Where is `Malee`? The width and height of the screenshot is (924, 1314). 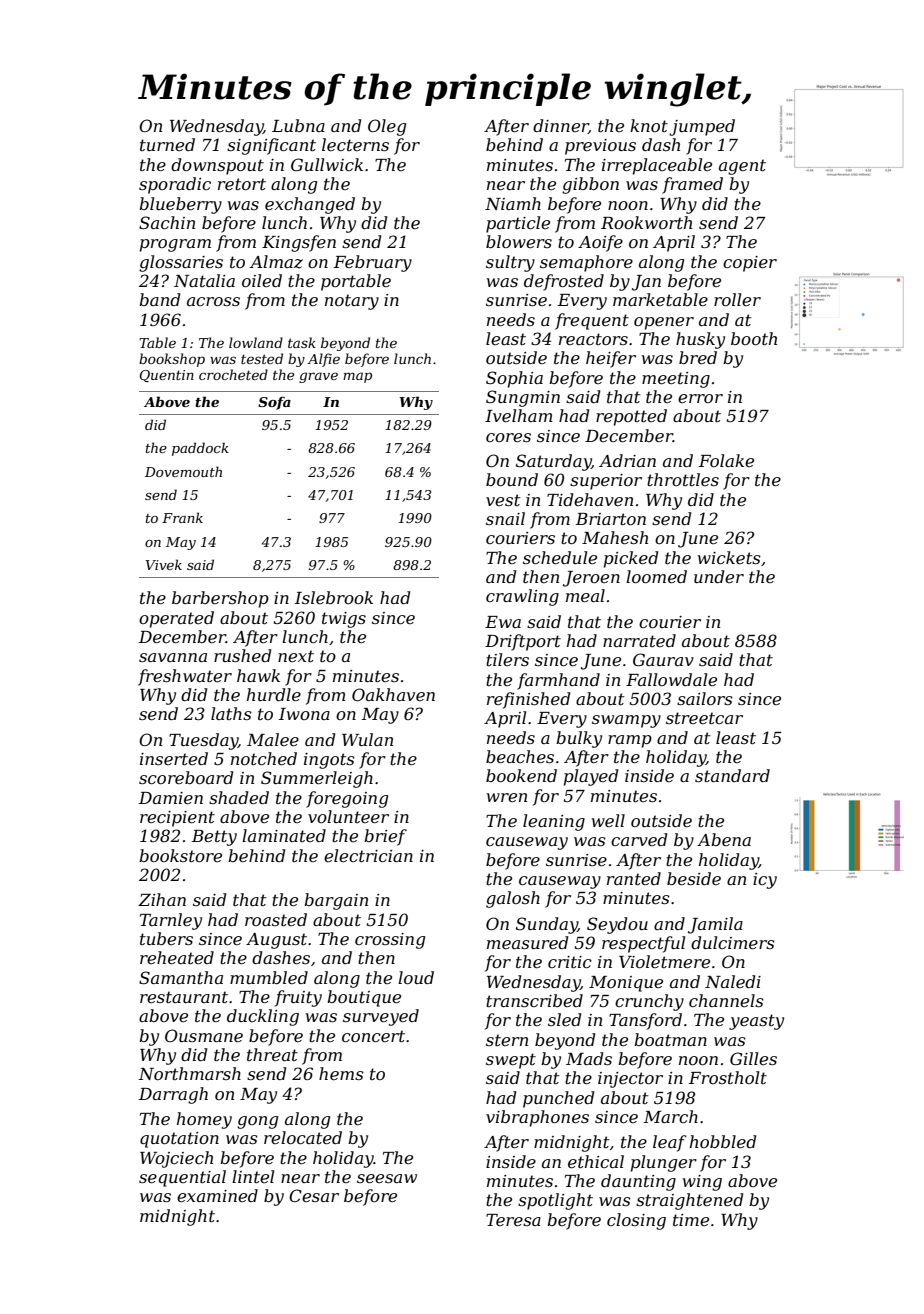 Malee is located at coordinates (273, 739).
